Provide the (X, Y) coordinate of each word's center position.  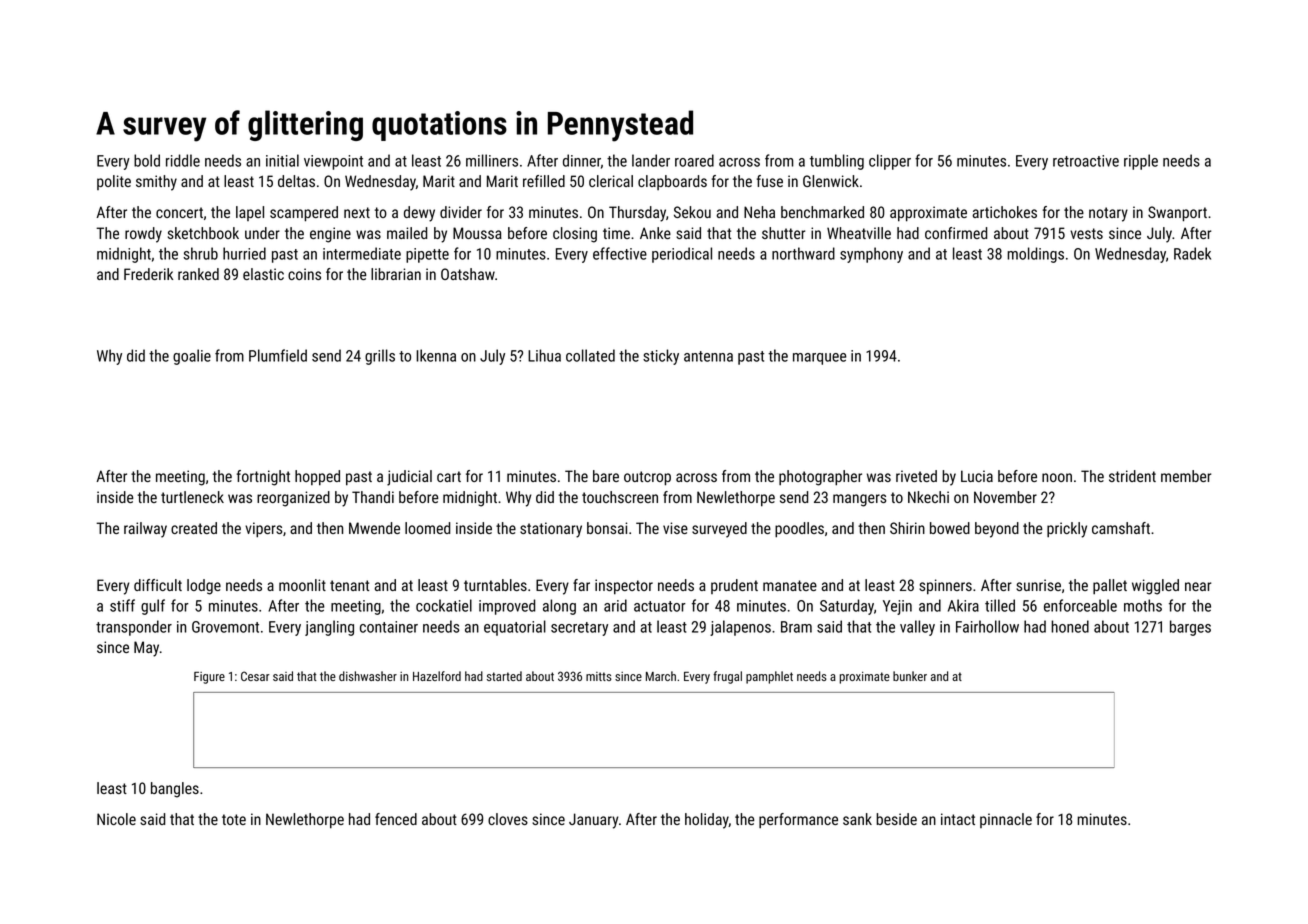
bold (147, 160)
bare (606, 476)
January (593, 821)
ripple (1141, 162)
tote (234, 819)
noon (1057, 477)
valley (917, 628)
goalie (192, 357)
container (389, 627)
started (504, 676)
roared (694, 160)
